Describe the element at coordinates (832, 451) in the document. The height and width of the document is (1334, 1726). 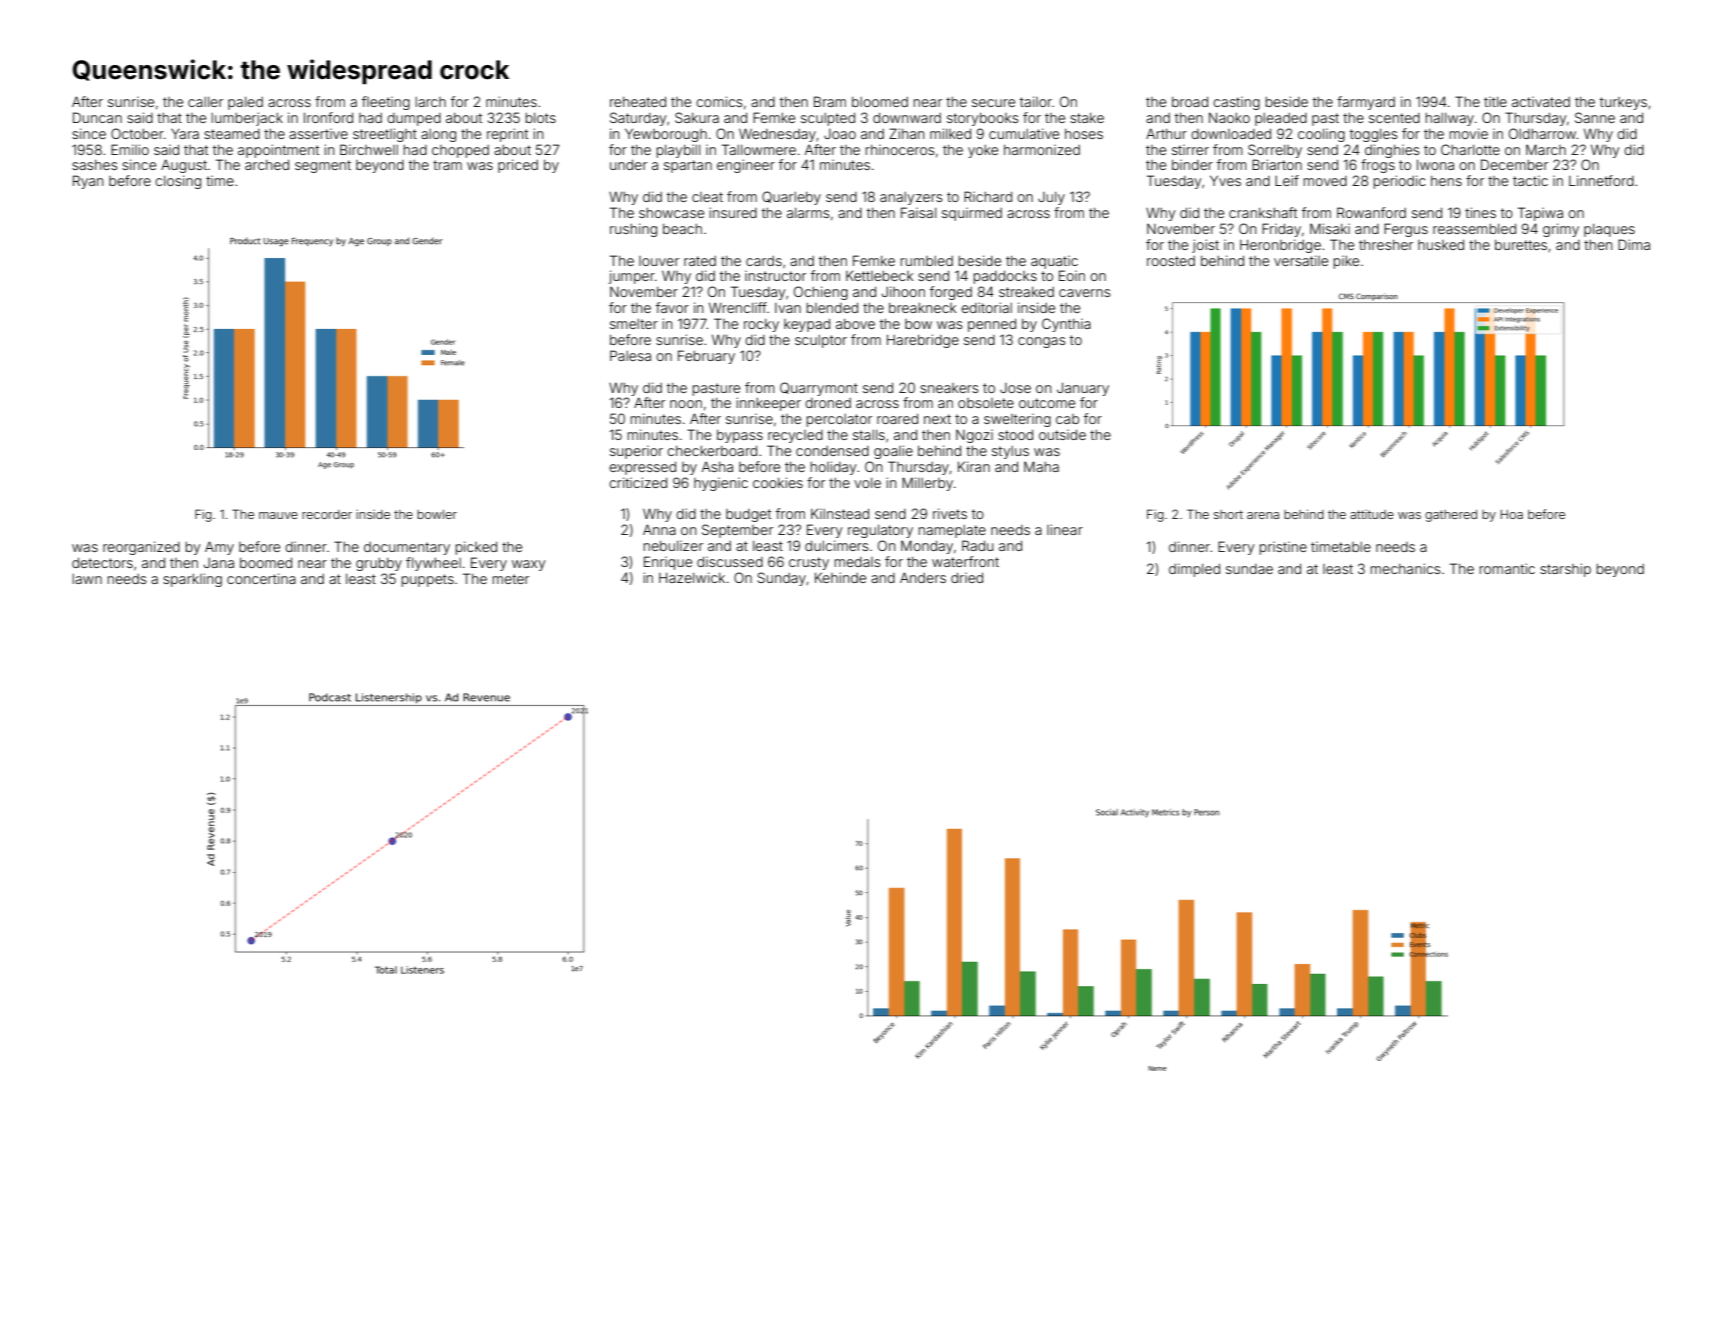
I see `condensed` at that location.
